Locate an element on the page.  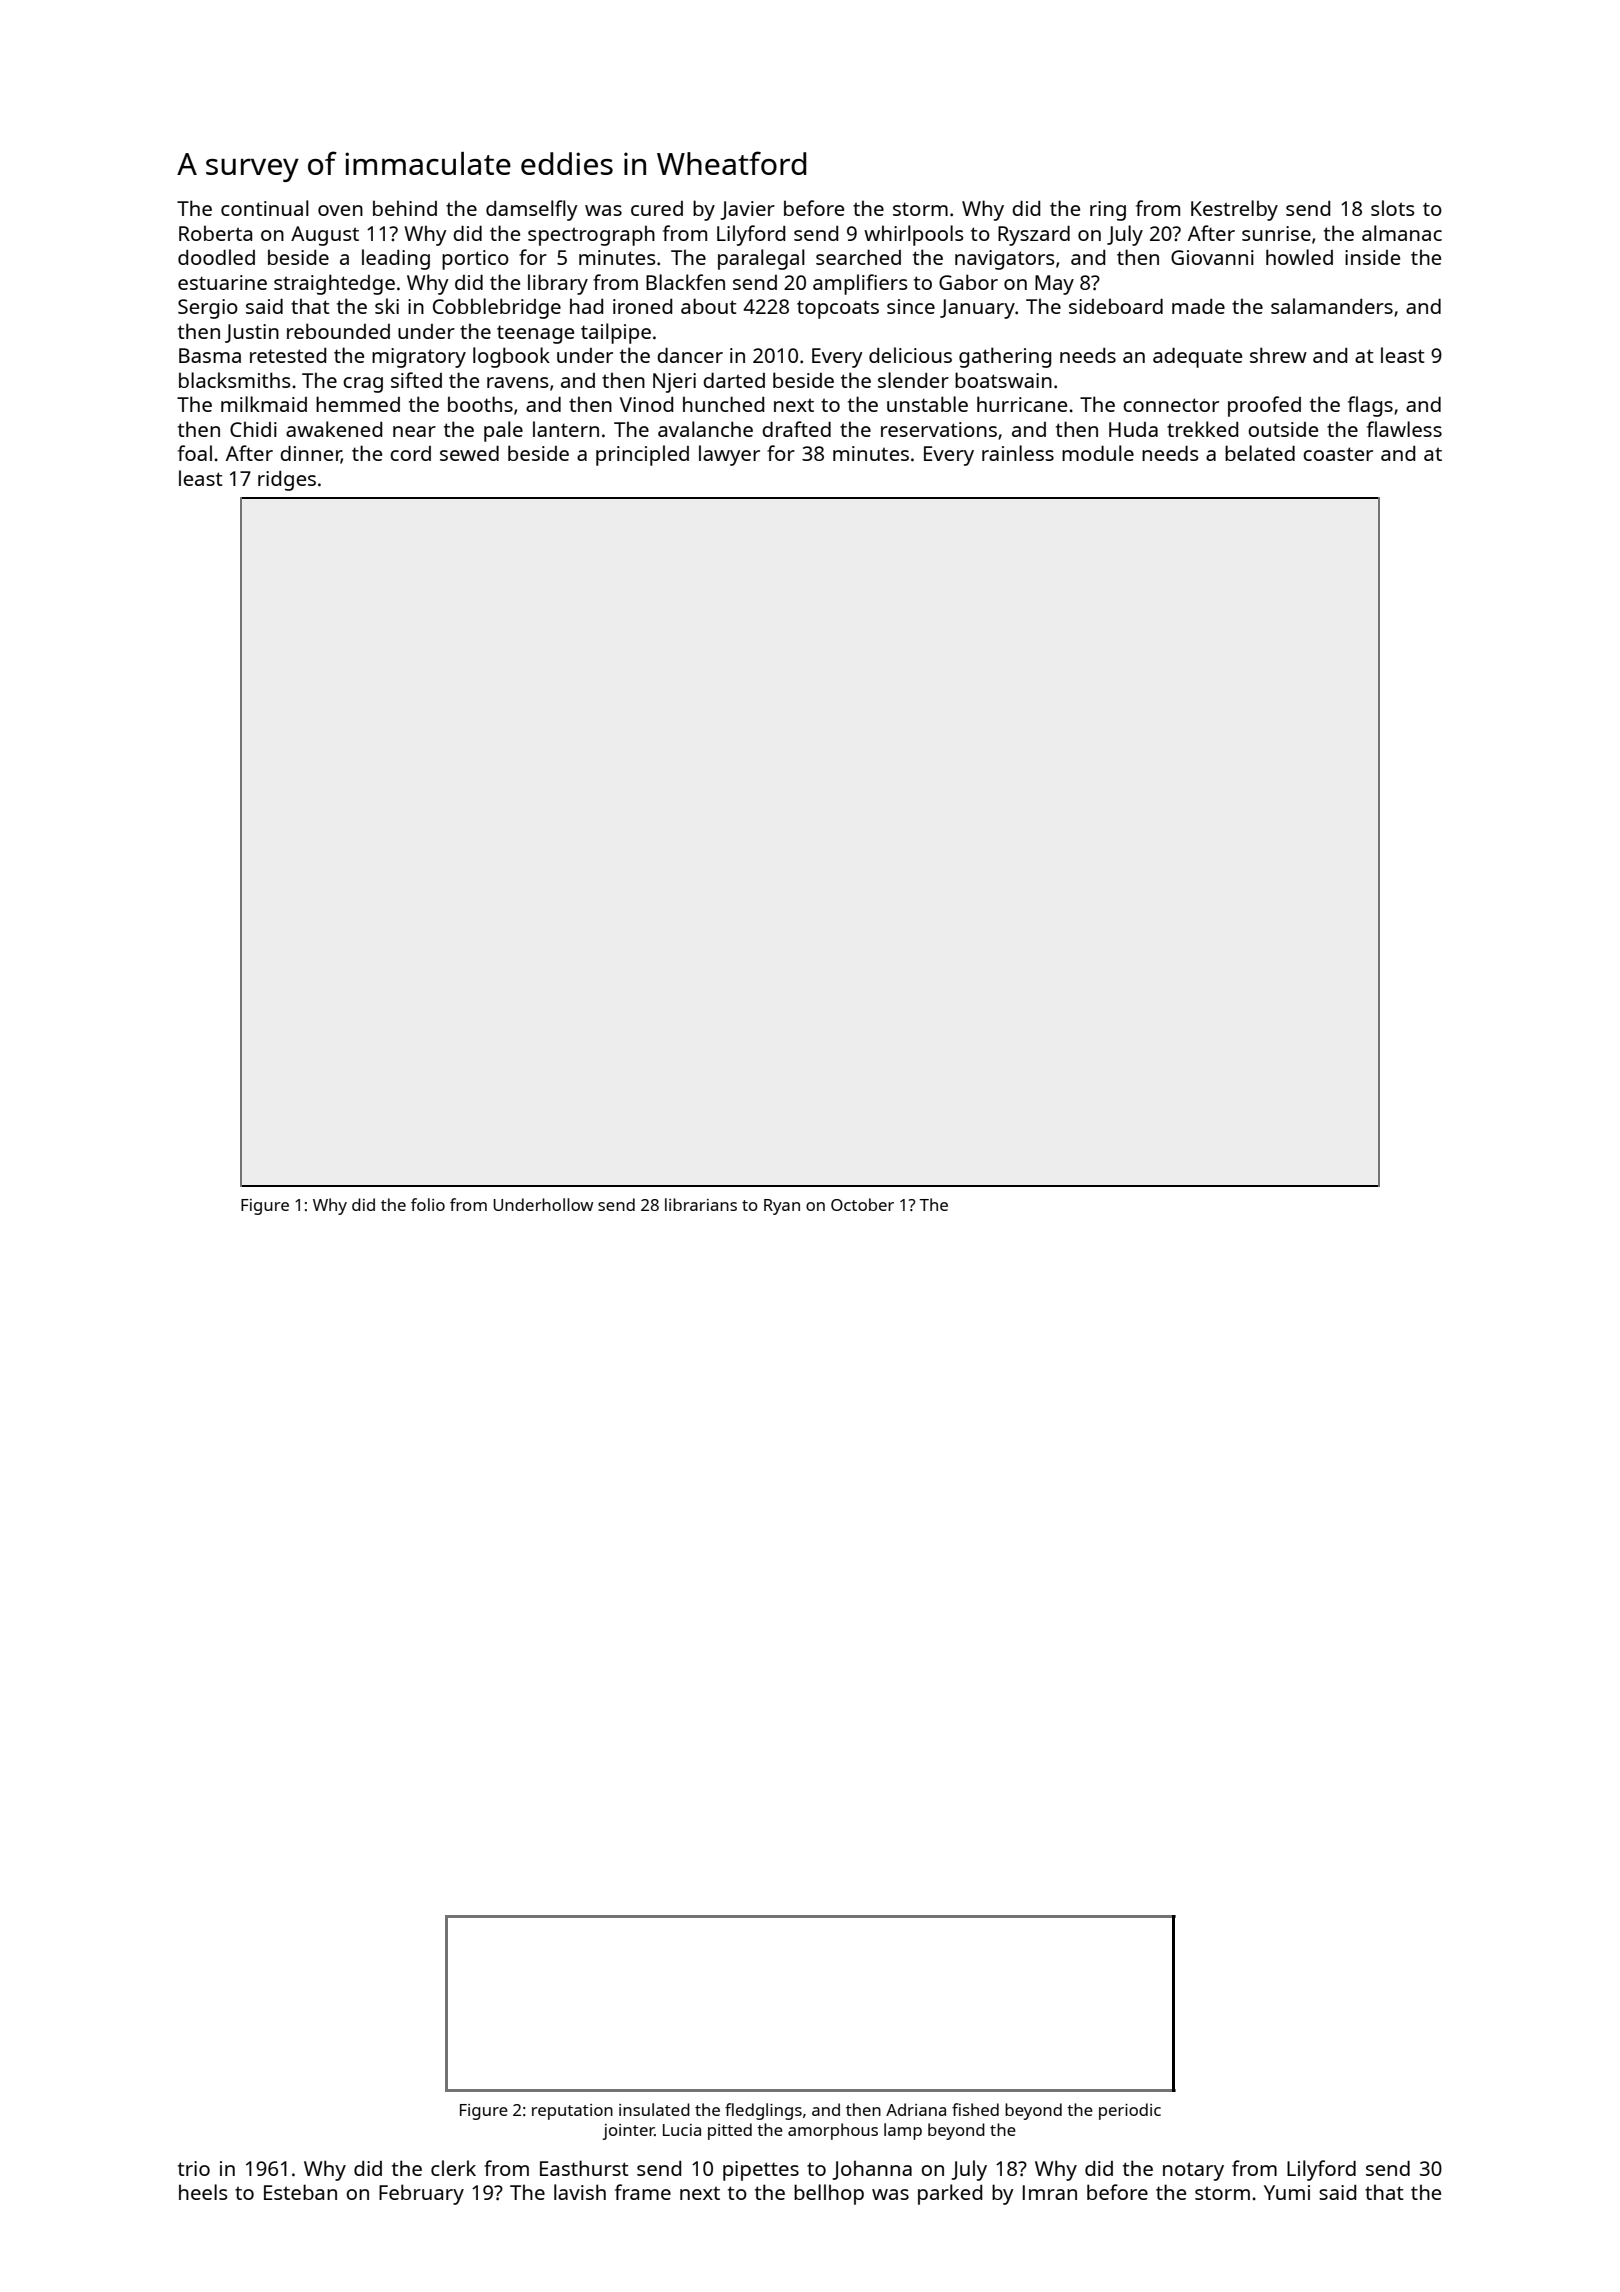
October is located at coordinates (862, 1204).
